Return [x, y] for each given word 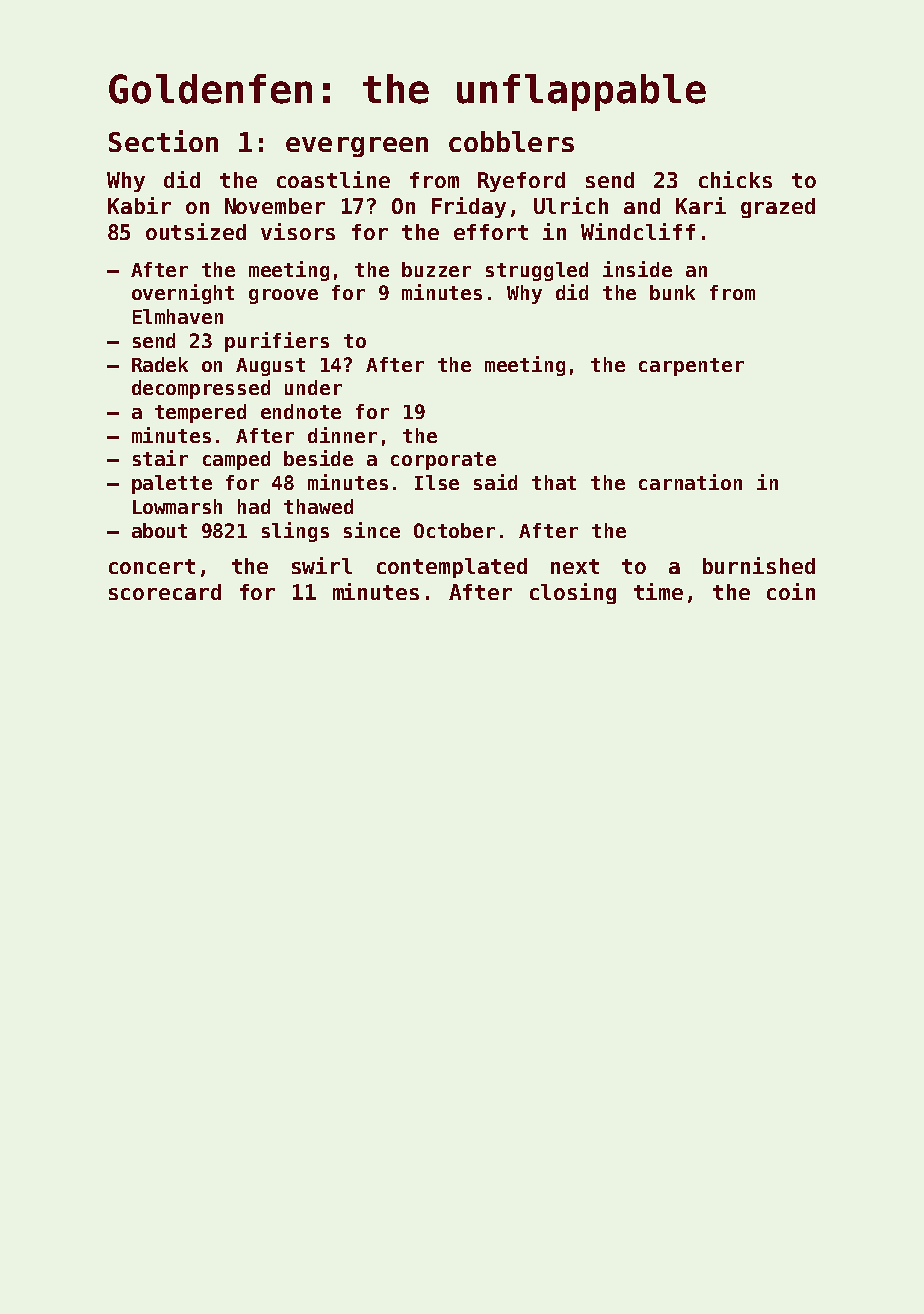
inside [637, 269]
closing [573, 593]
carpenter [691, 367]
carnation [690, 482]
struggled [537, 271]
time [658, 591]
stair [160, 458]
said [495, 482]
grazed [778, 208]
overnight [183, 294]
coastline [333, 179]
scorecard [165, 592]
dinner [342, 435]
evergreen [357, 147]
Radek [160, 364]
